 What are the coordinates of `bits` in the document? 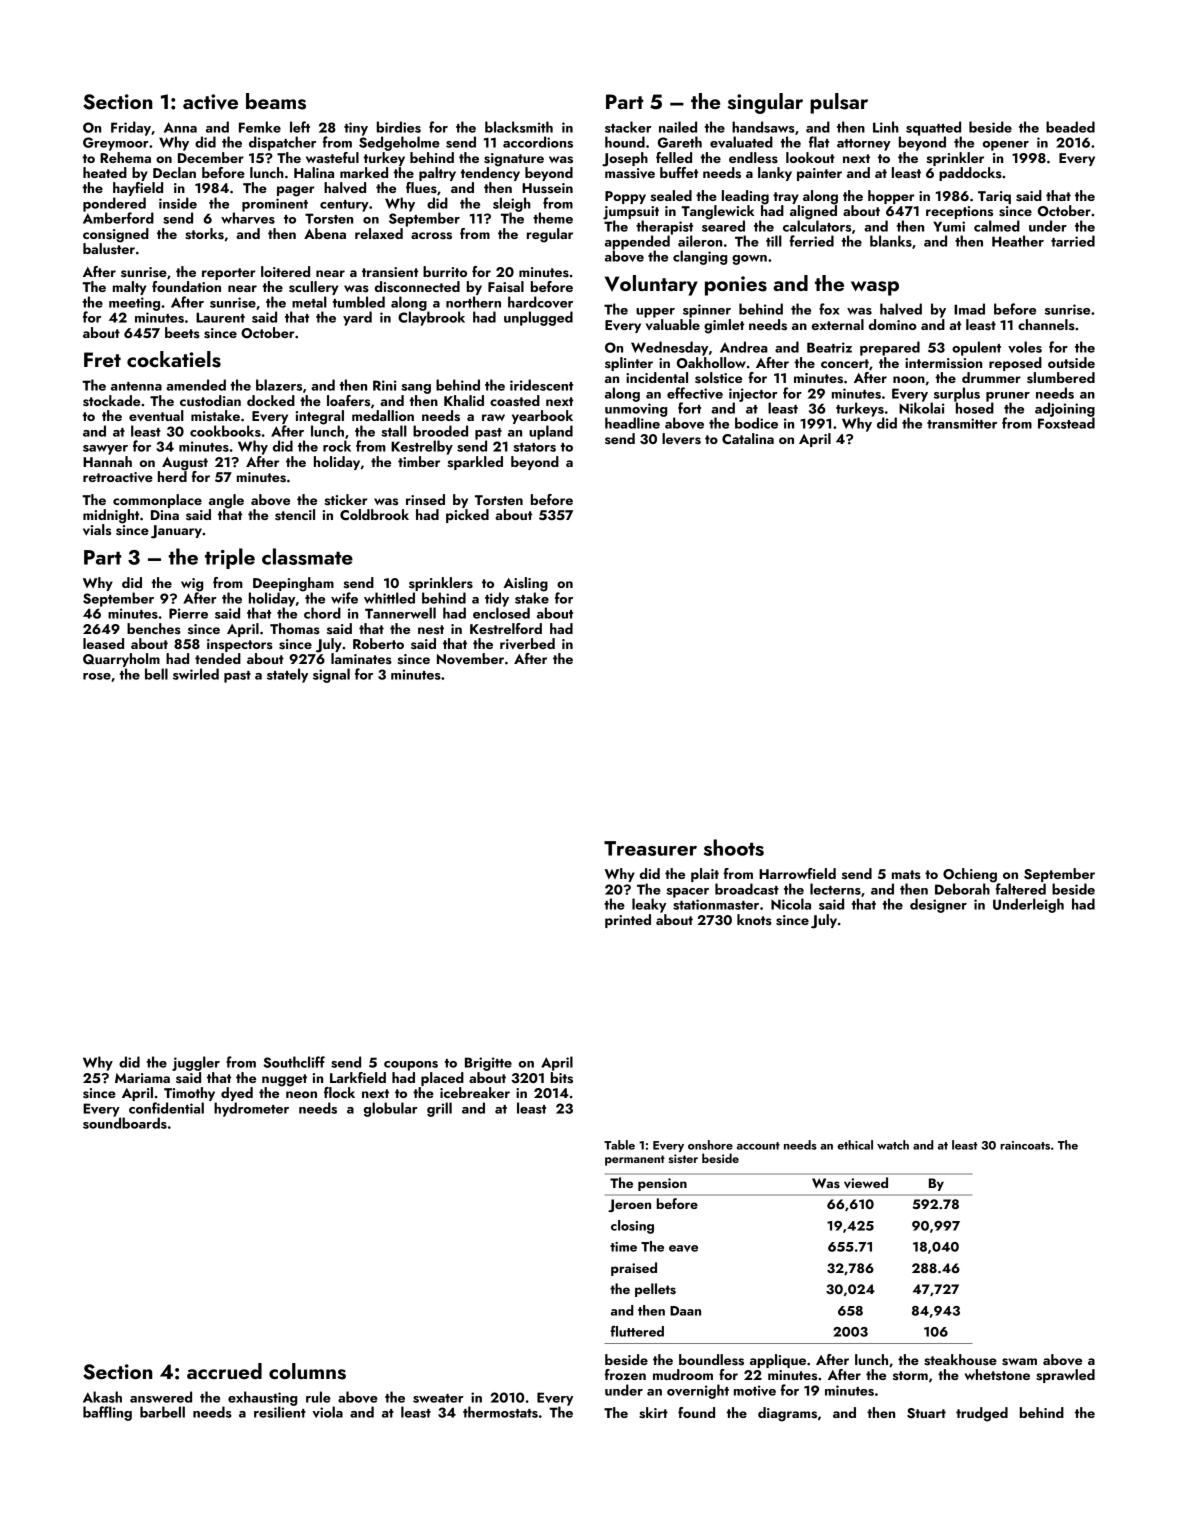 It's located at (562, 1078).
